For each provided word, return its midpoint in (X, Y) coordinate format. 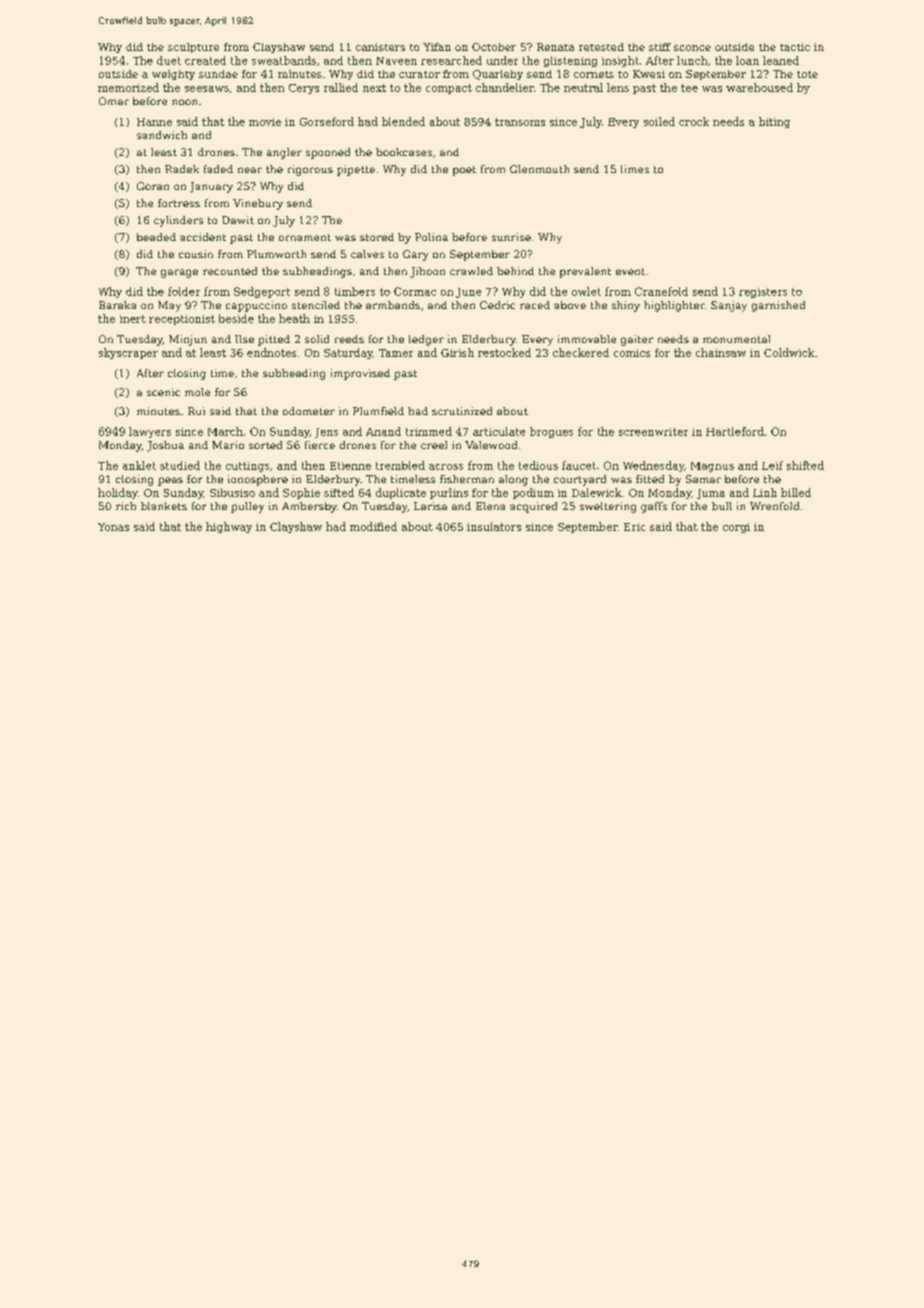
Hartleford (735, 431)
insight (620, 61)
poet (464, 171)
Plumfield (378, 411)
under (502, 60)
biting (774, 122)
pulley (247, 507)
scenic (163, 392)
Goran (153, 186)
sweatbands (284, 60)
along (513, 480)
